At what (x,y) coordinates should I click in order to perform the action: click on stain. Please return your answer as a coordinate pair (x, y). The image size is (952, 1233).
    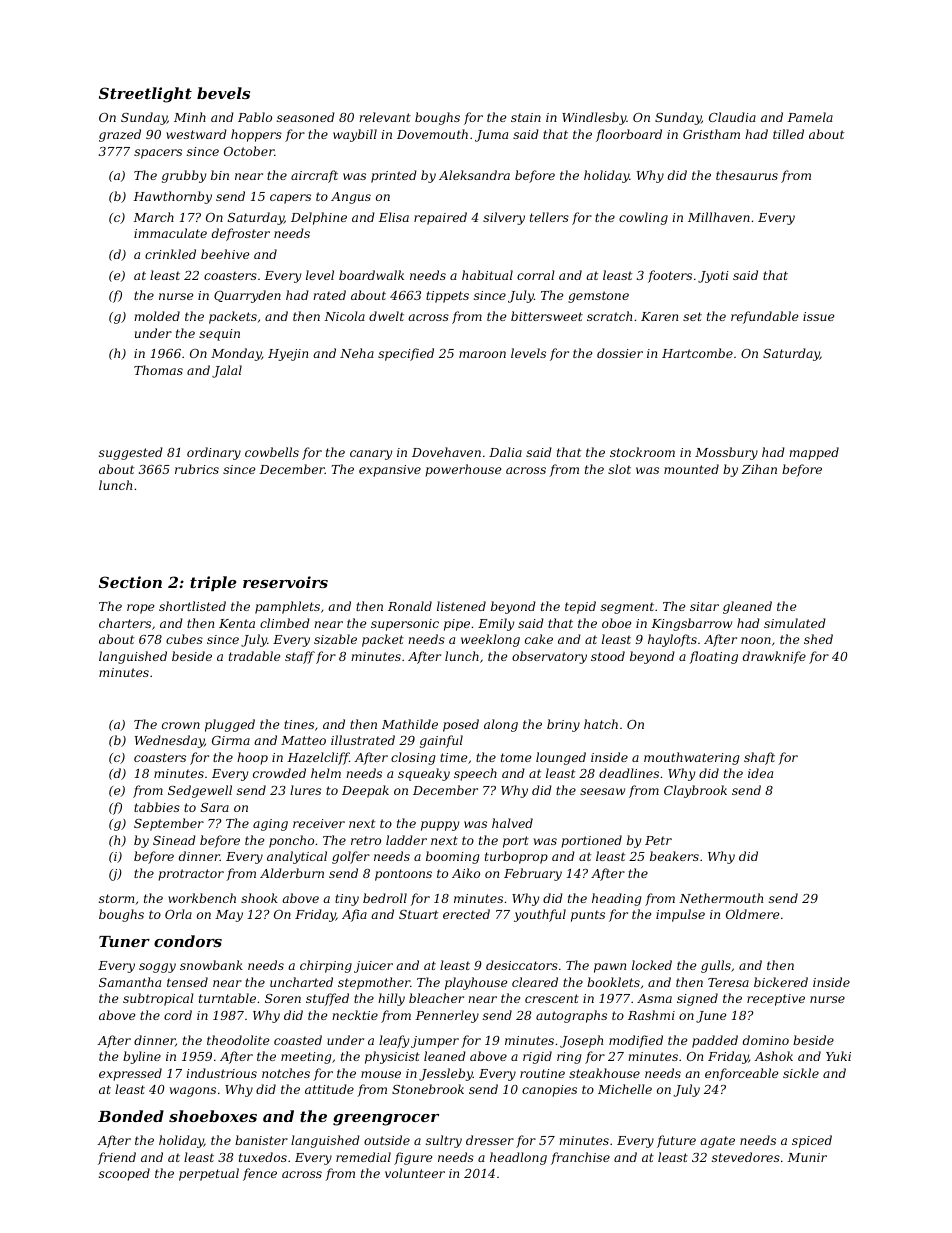
    Looking at the image, I should click on (526, 117).
